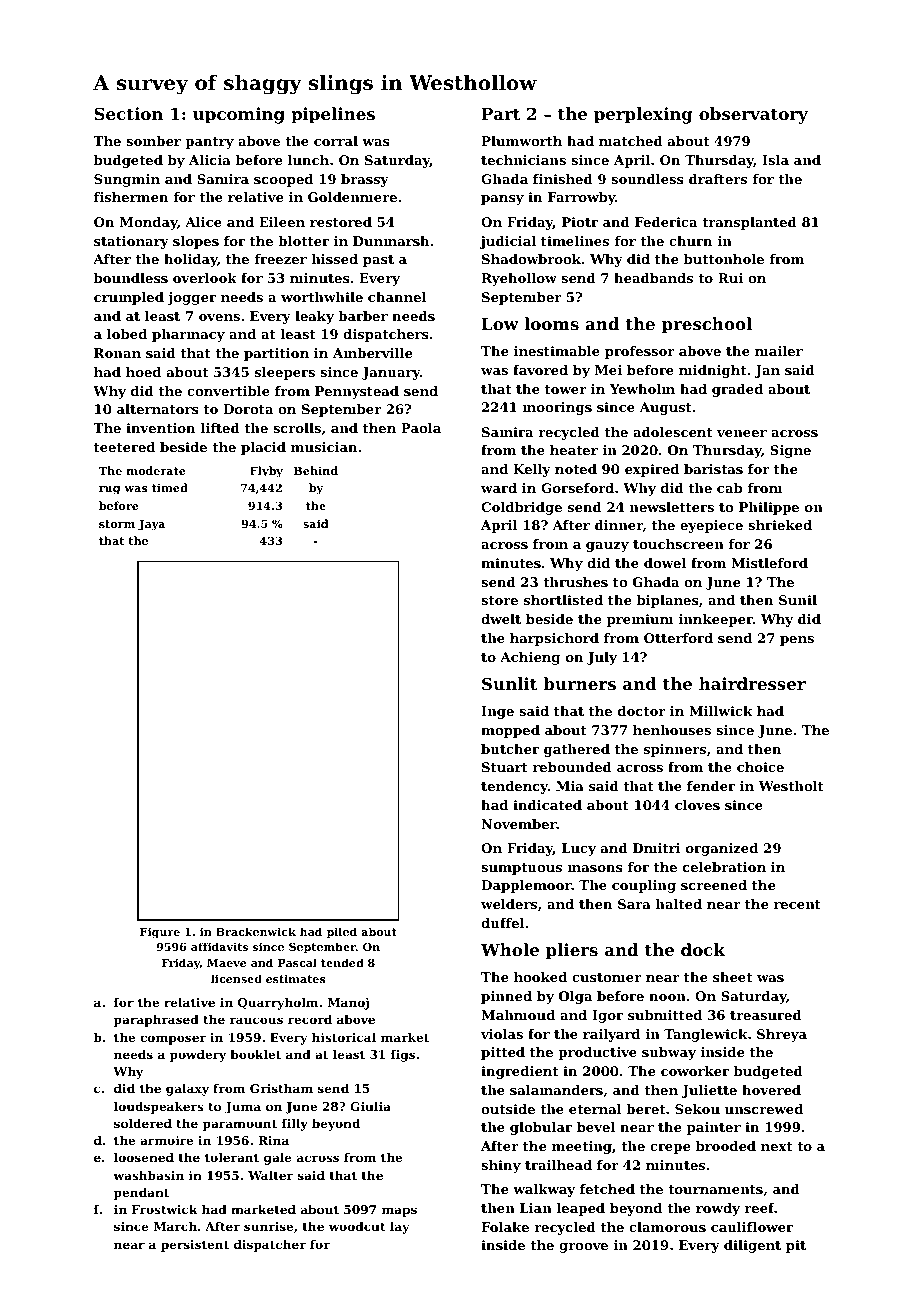  What do you see at coordinates (501, 619) in the document?
I see `dwelt` at bounding box center [501, 619].
